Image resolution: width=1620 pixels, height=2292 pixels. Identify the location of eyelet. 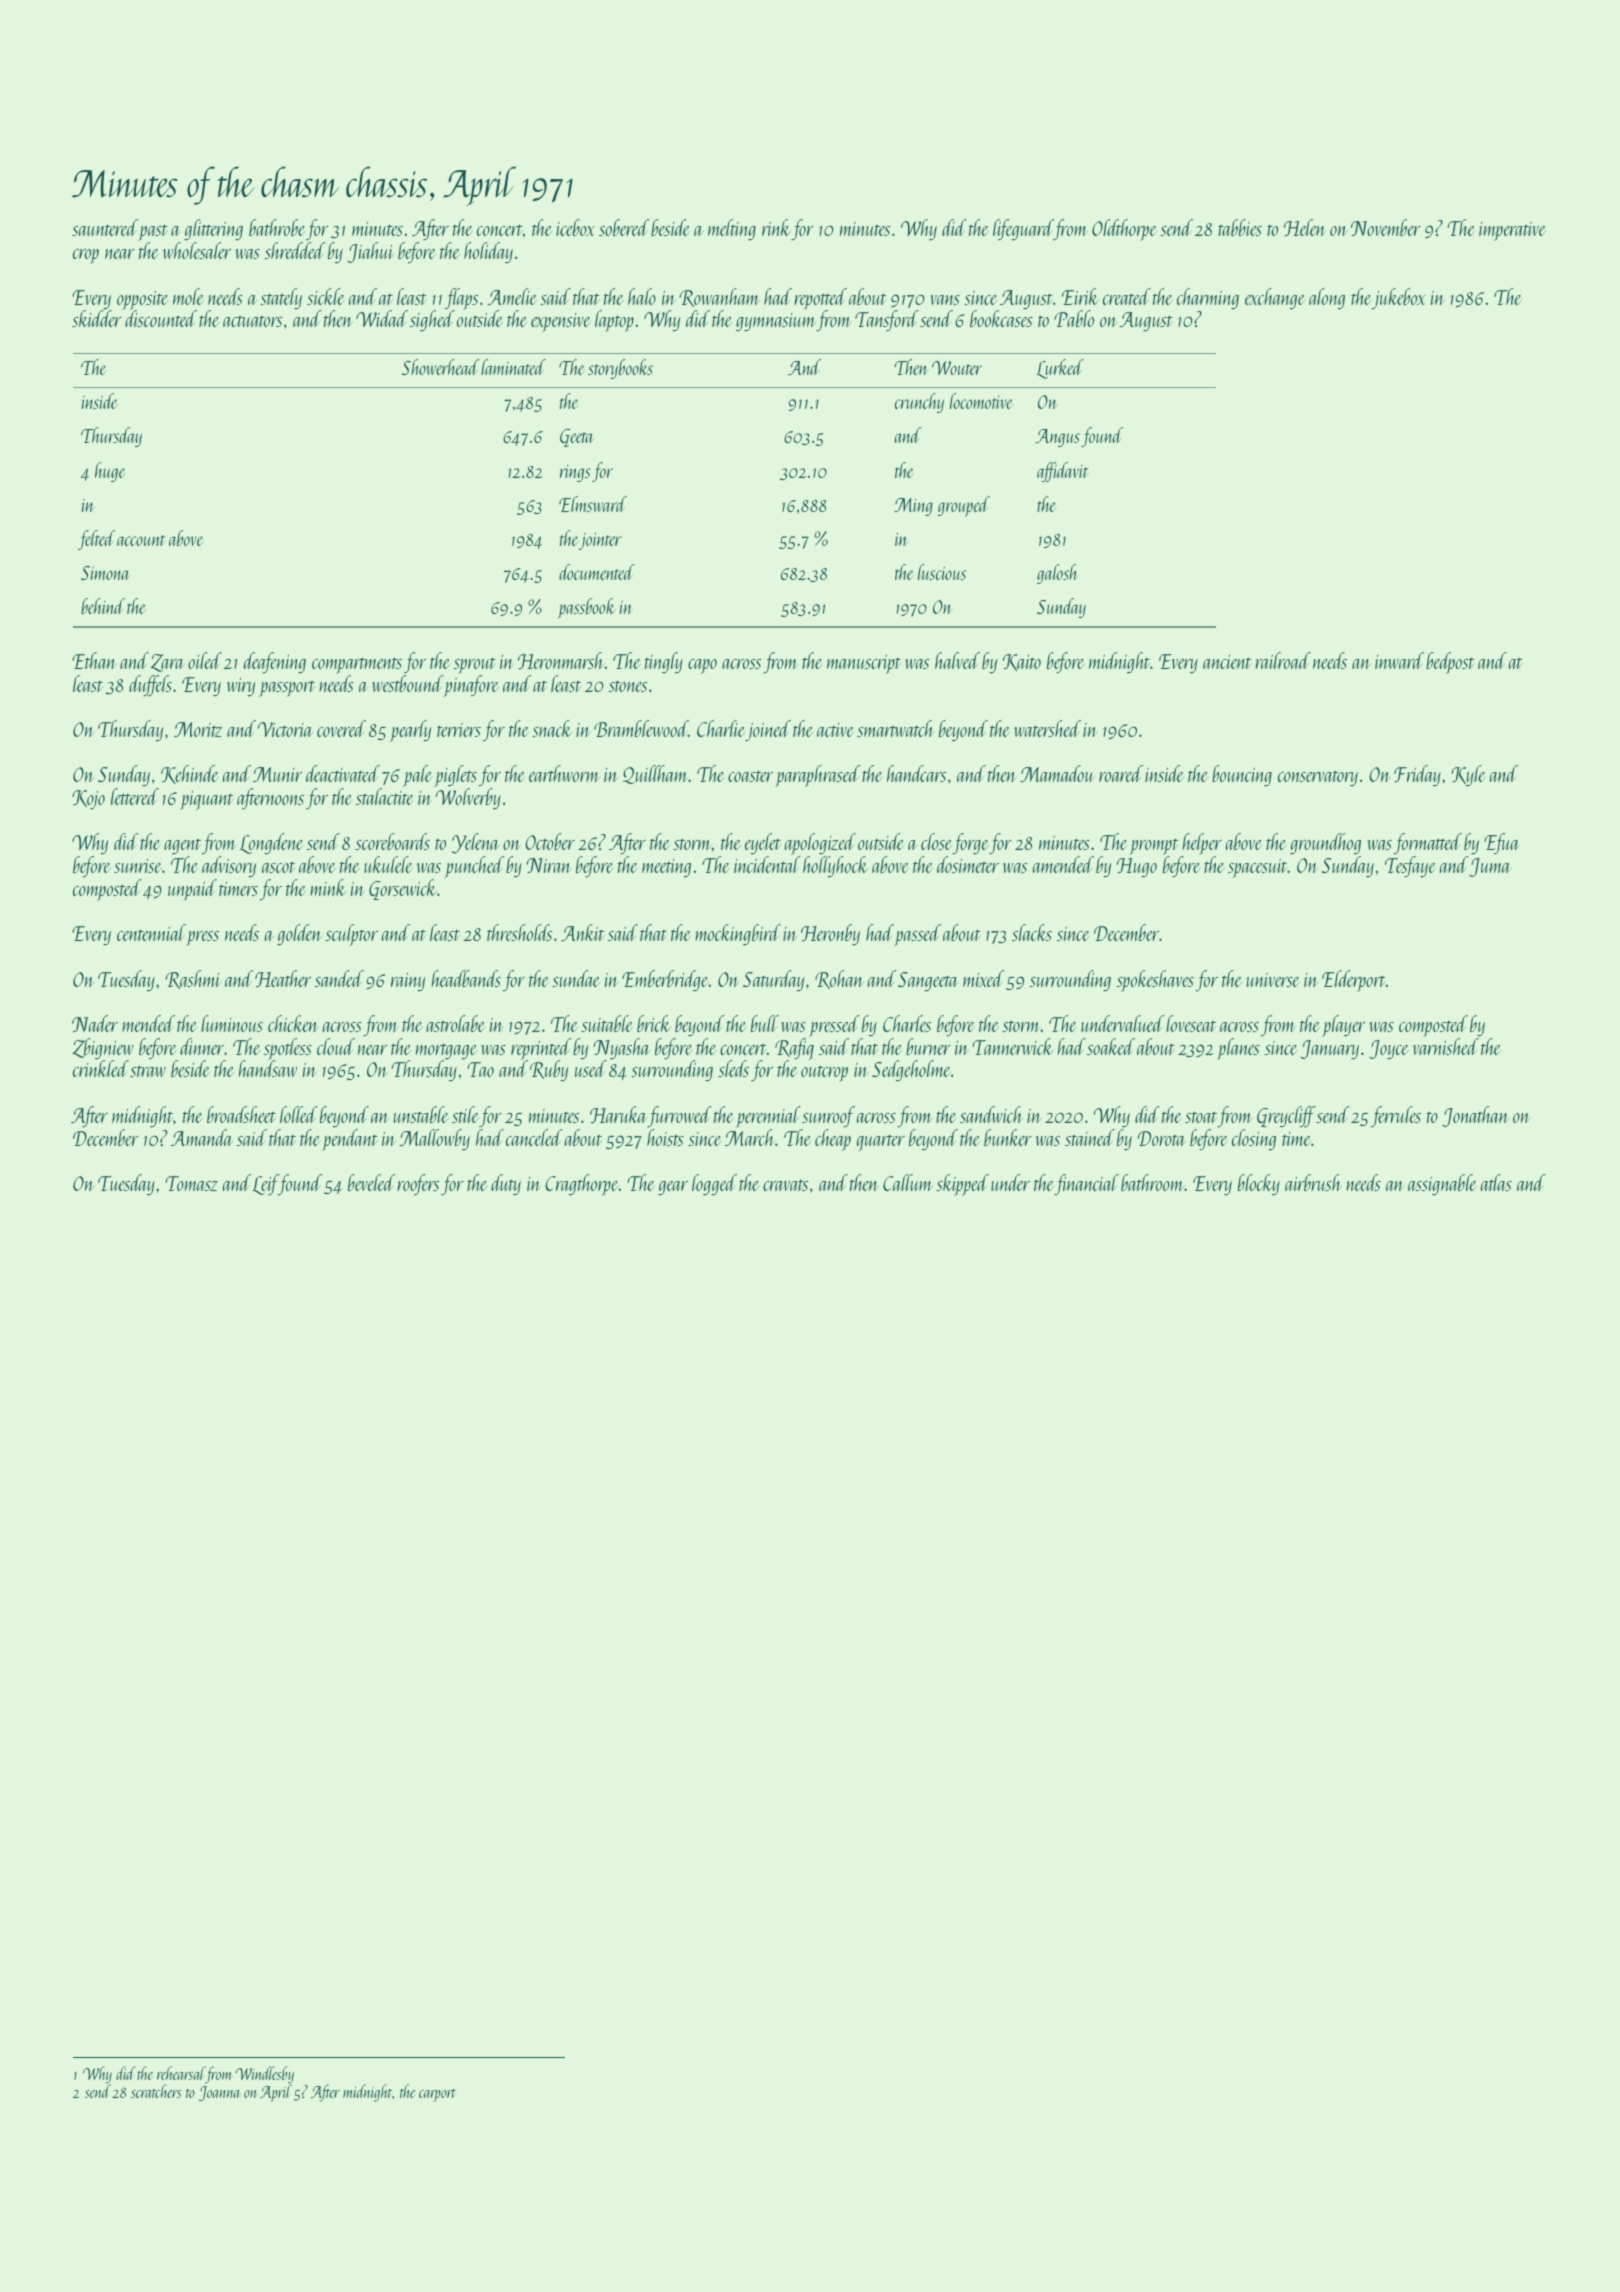
(763, 843).
